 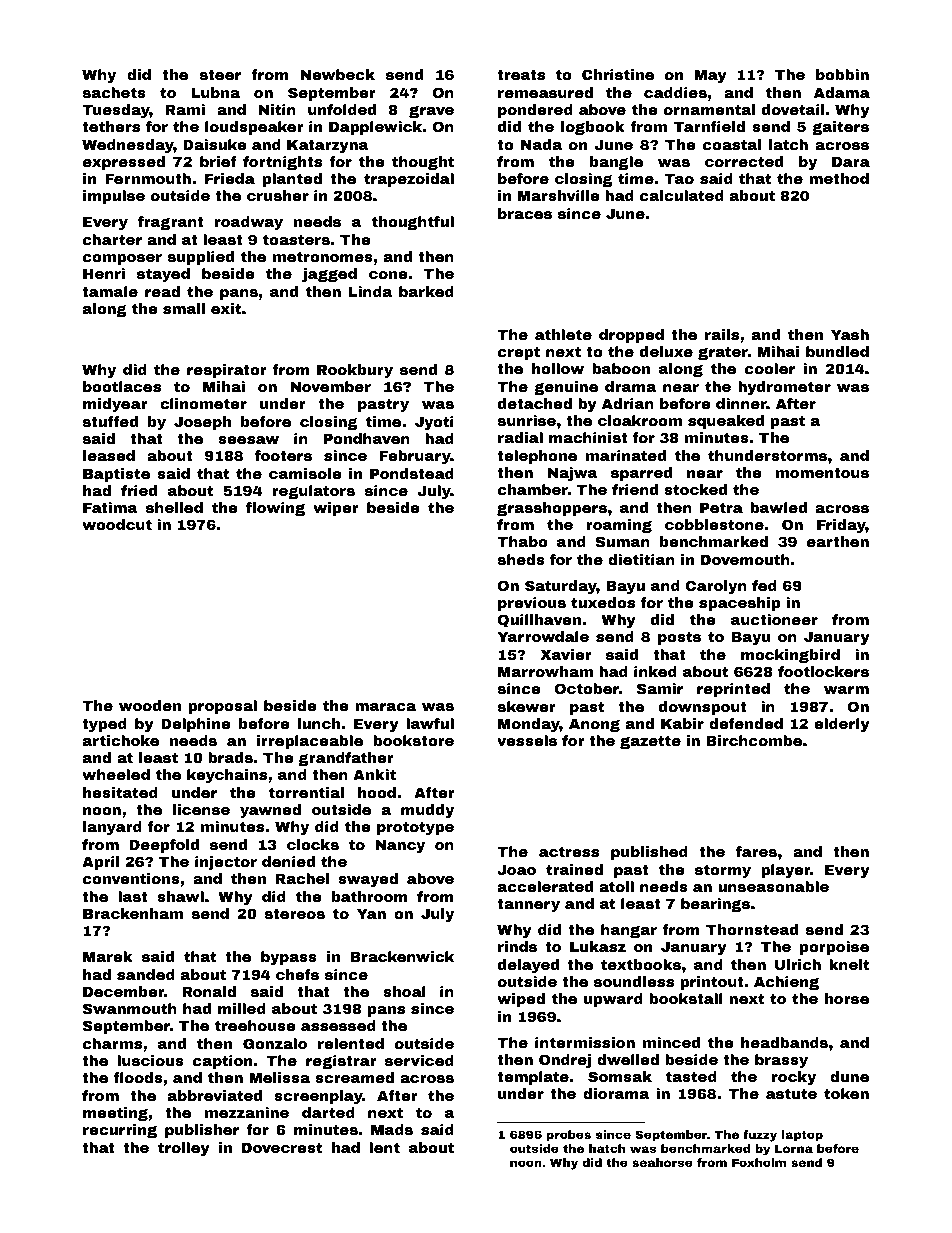 I want to click on milled, so click(x=242, y=1008).
